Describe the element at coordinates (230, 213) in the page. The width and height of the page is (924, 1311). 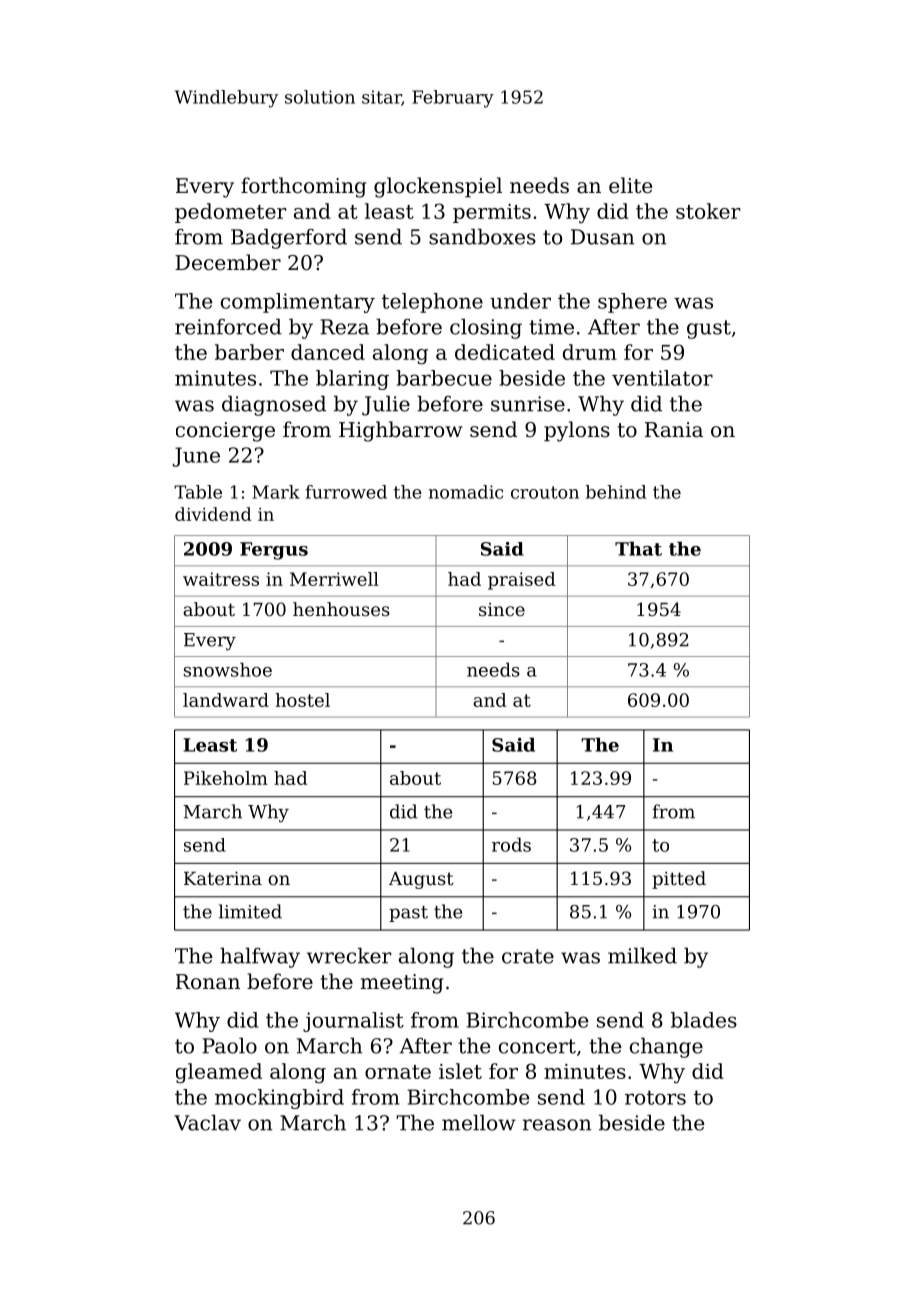
I see `pedometer` at that location.
